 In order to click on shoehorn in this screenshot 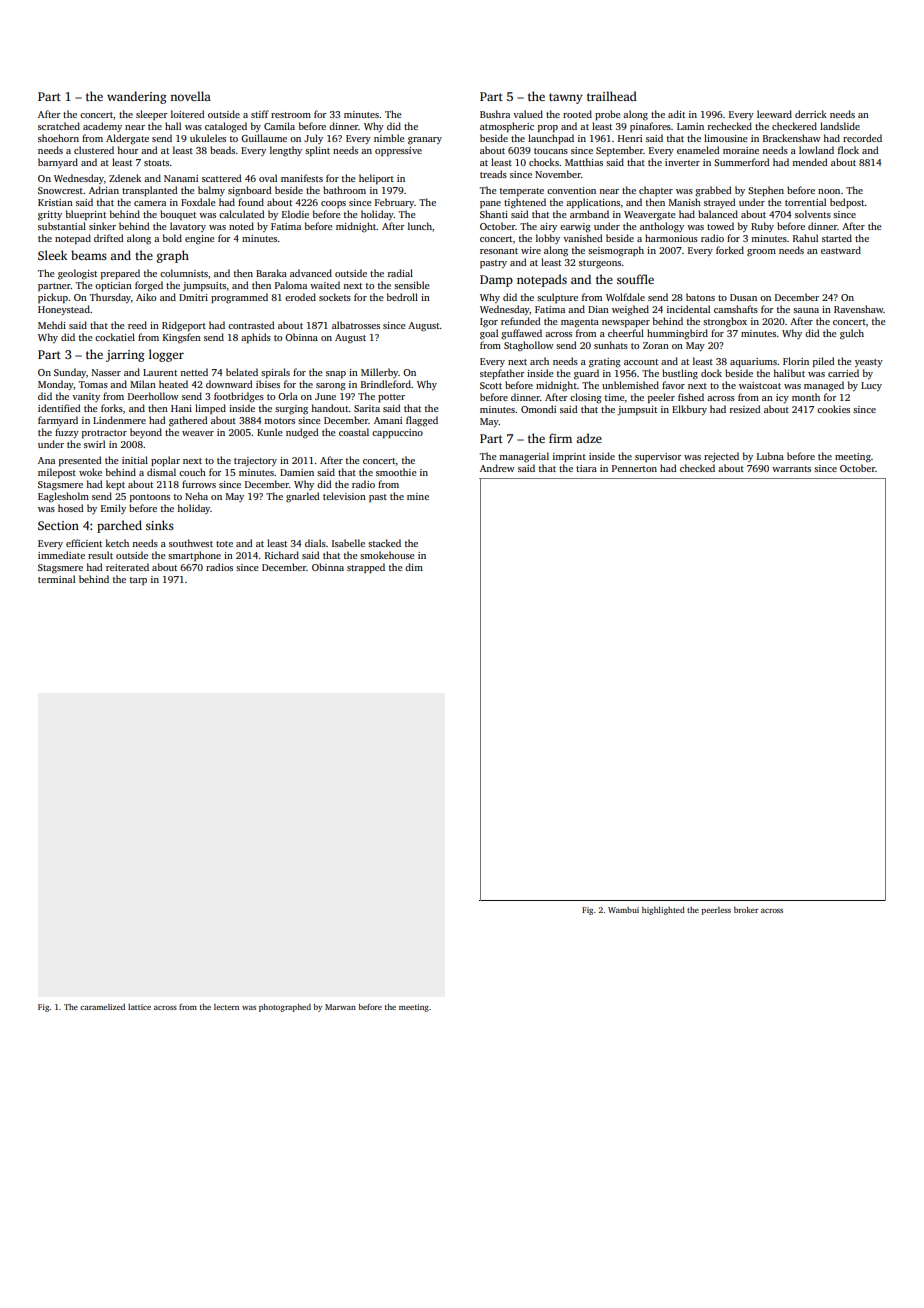, I will do `click(58, 138)`.
